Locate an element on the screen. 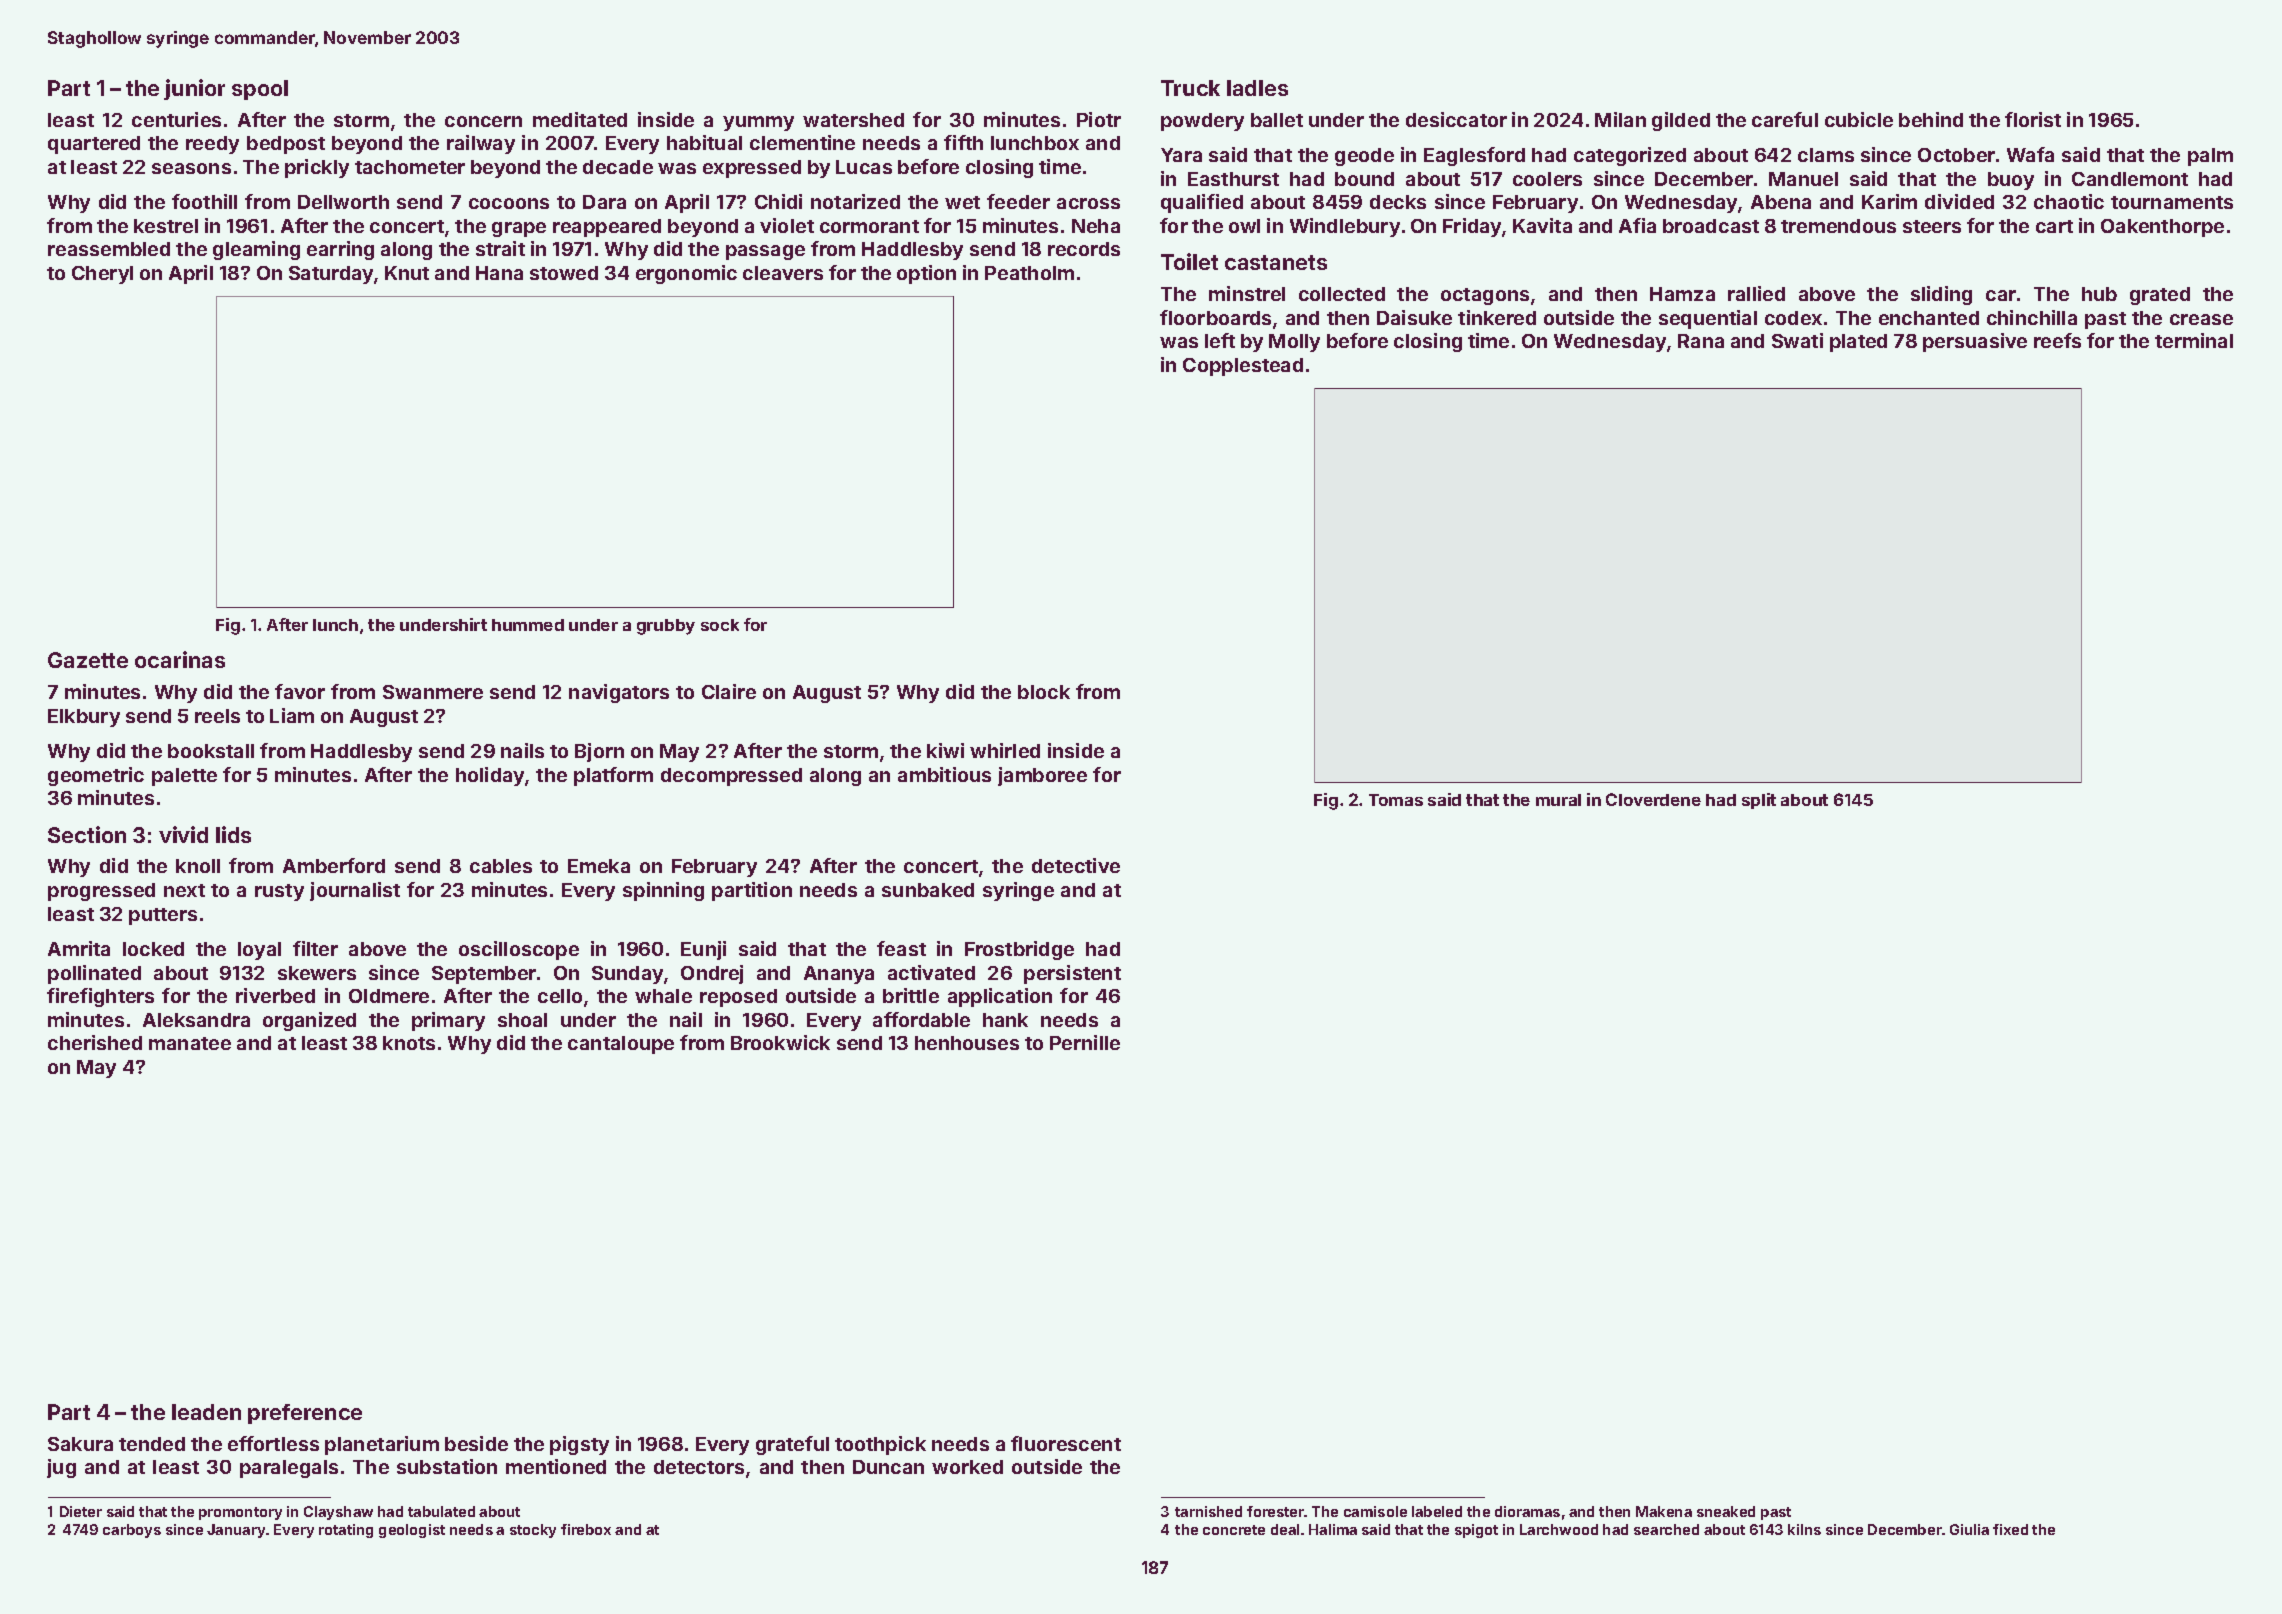 This screenshot has width=2282, height=1614. Copplestead is located at coordinates (1243, 367).
